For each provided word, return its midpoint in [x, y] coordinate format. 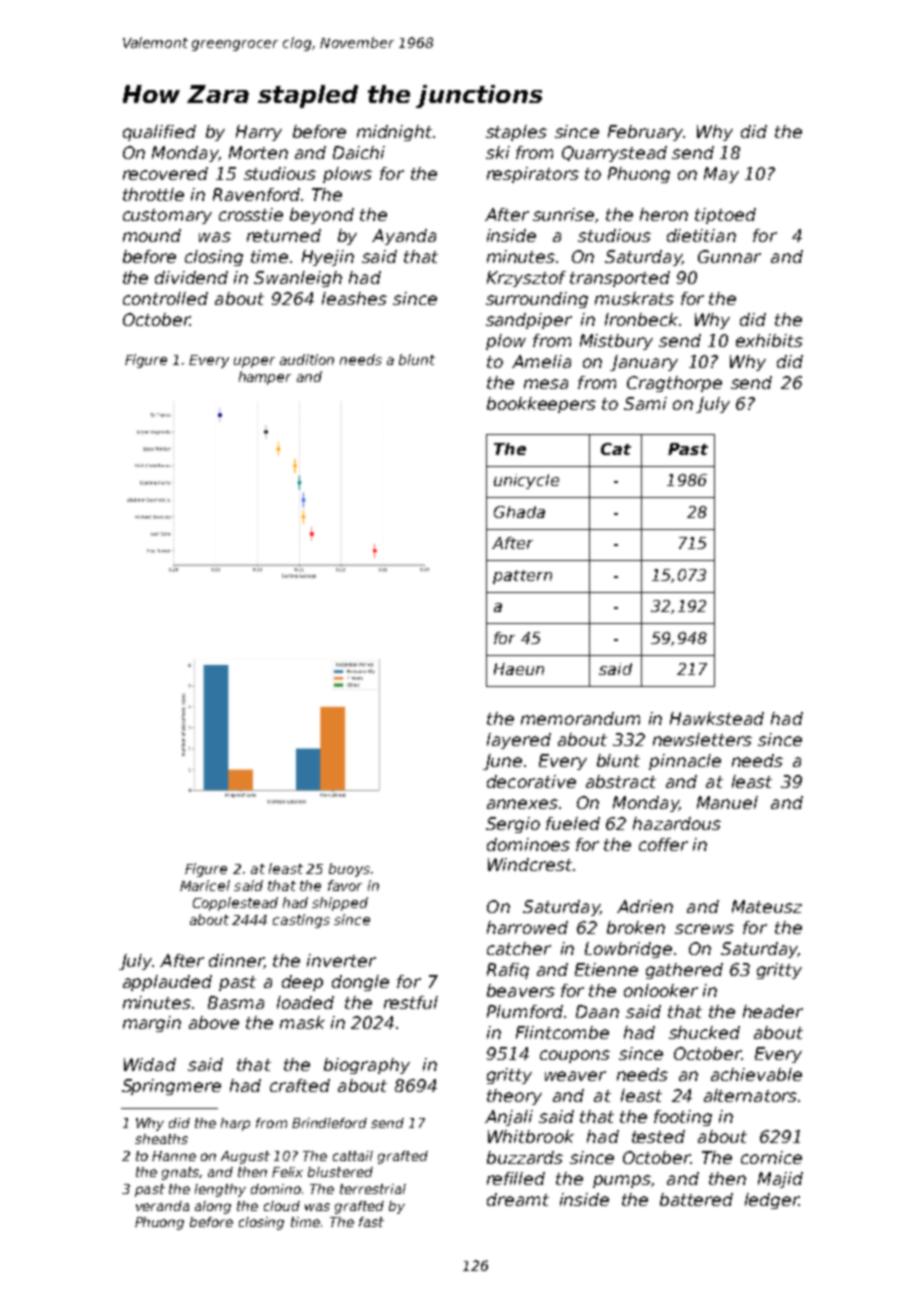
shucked [704, 1032]
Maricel [205, 885]
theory [514, 1097]
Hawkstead [717, 718]
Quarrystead [614, 154]
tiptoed [725, 216]
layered [519, 741]
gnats [180, 1173]
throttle [153, 194]
